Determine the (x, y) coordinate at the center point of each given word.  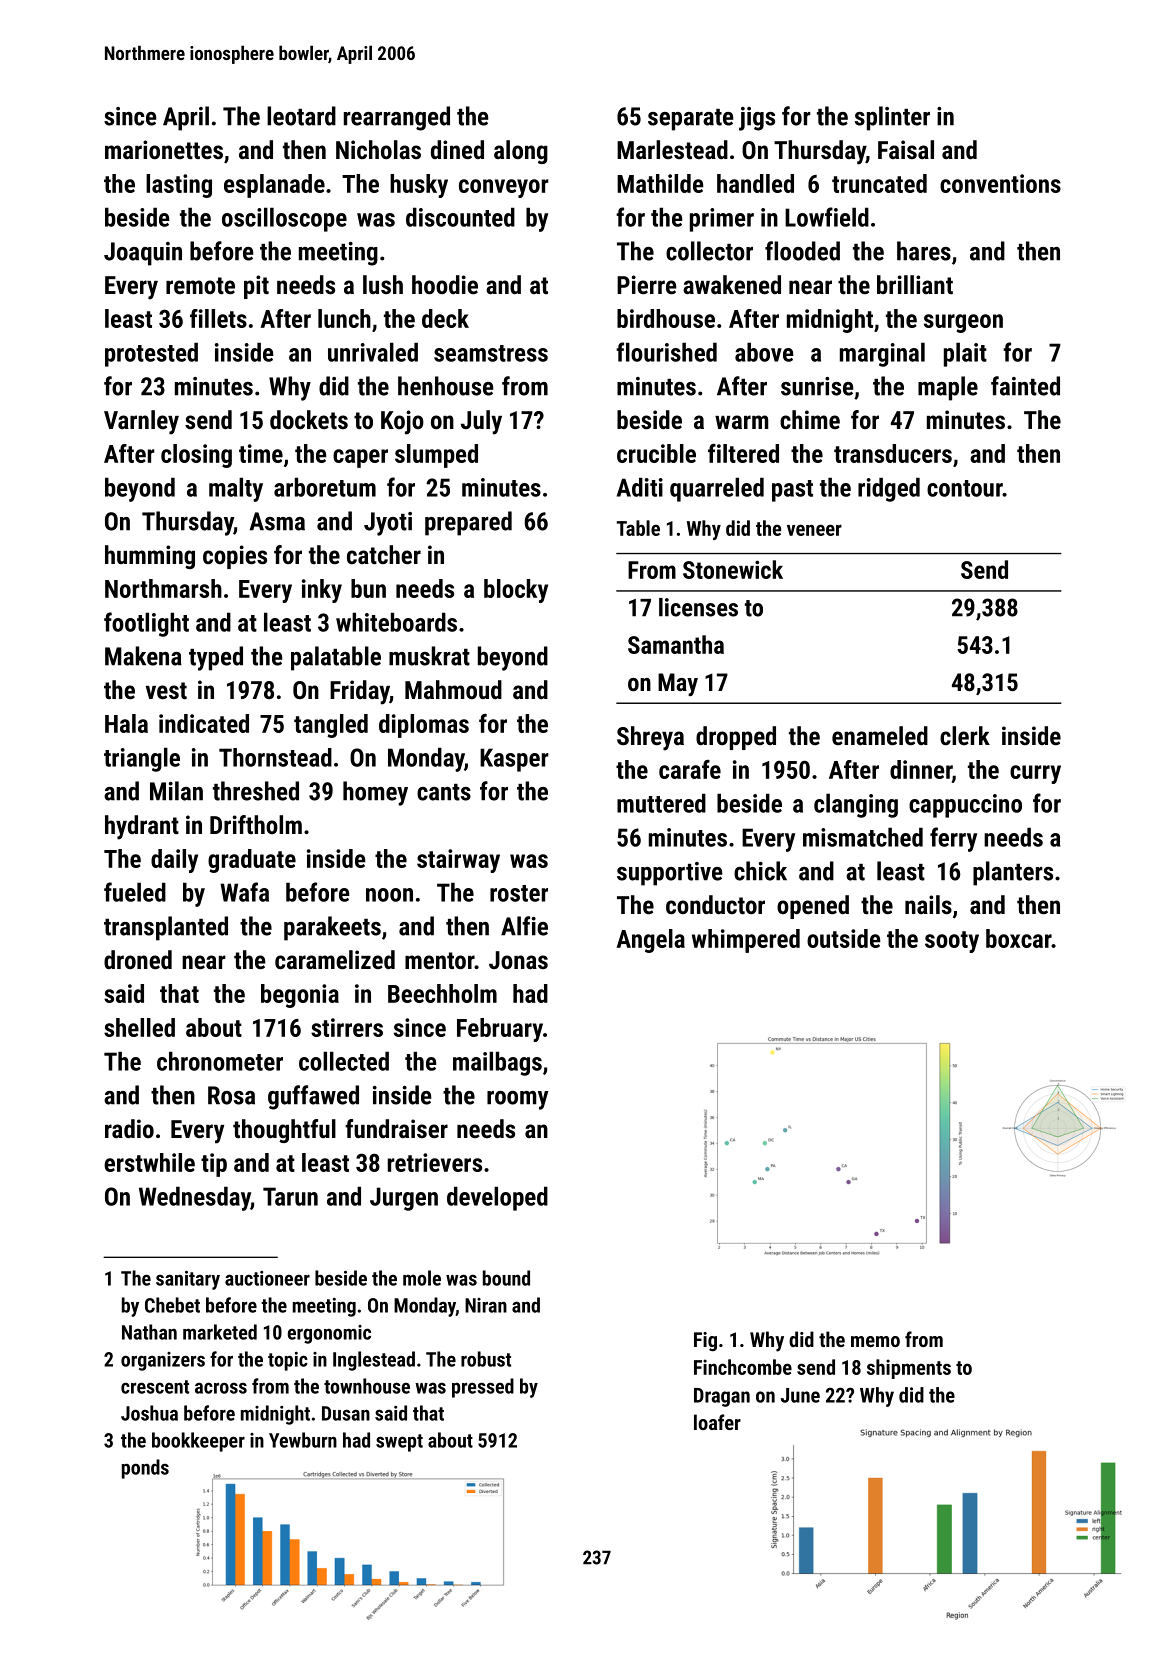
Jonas (518, 960)
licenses (698, 607)
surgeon (963, 323)
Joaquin (143, 254)
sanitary (188, 1280)
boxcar (1019, 938)
